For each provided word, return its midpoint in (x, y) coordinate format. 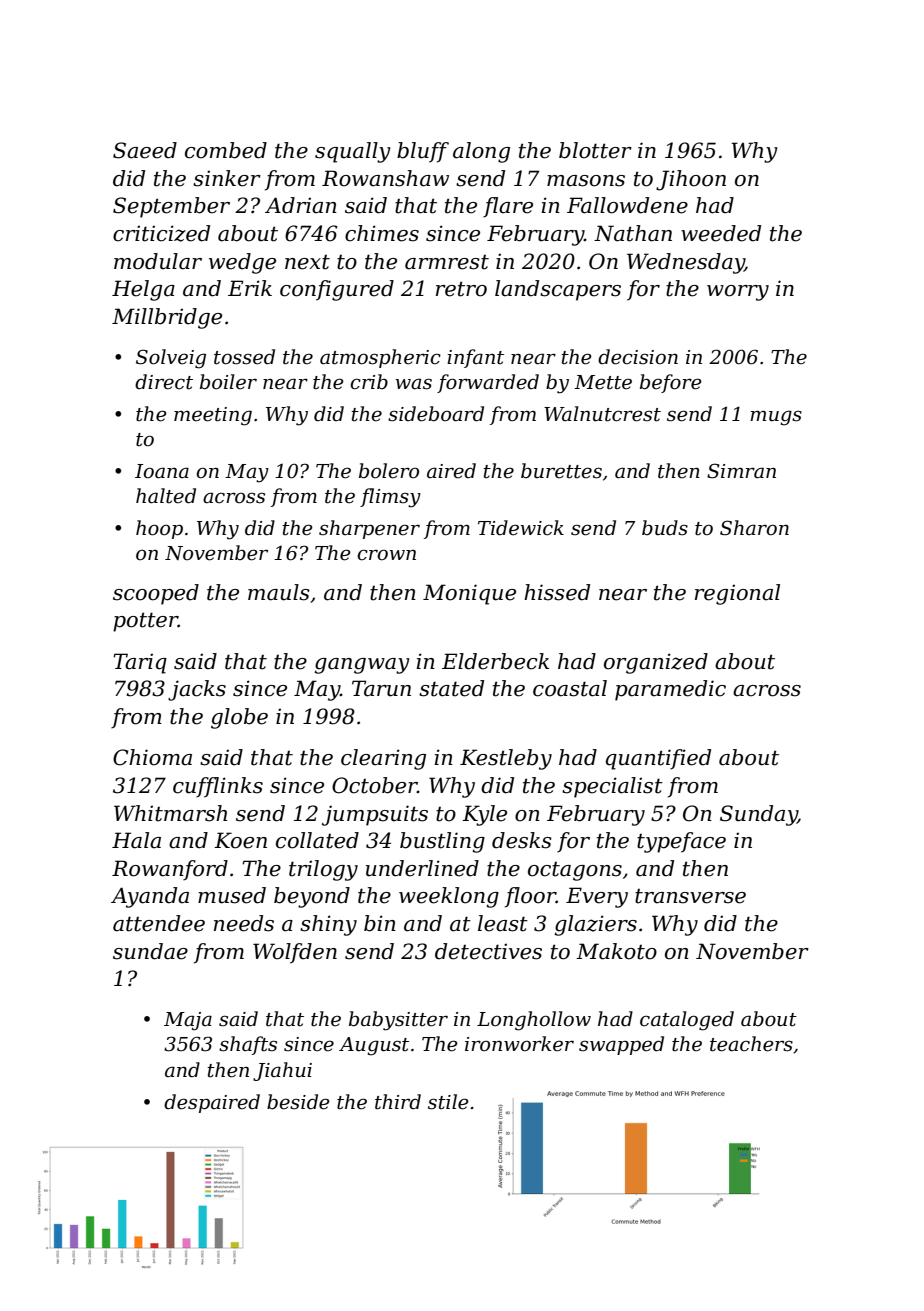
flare (508, 207)
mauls (279, 592)
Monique (469, 594)
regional (737, 594)
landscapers (558, 290)
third (398, 1102)
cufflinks (218, 787)
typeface (681, 842)
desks (522, 840)
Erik (250, 288)
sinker (227, 178)
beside (298, 1102)
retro (461, 289)
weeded (721, 233)
